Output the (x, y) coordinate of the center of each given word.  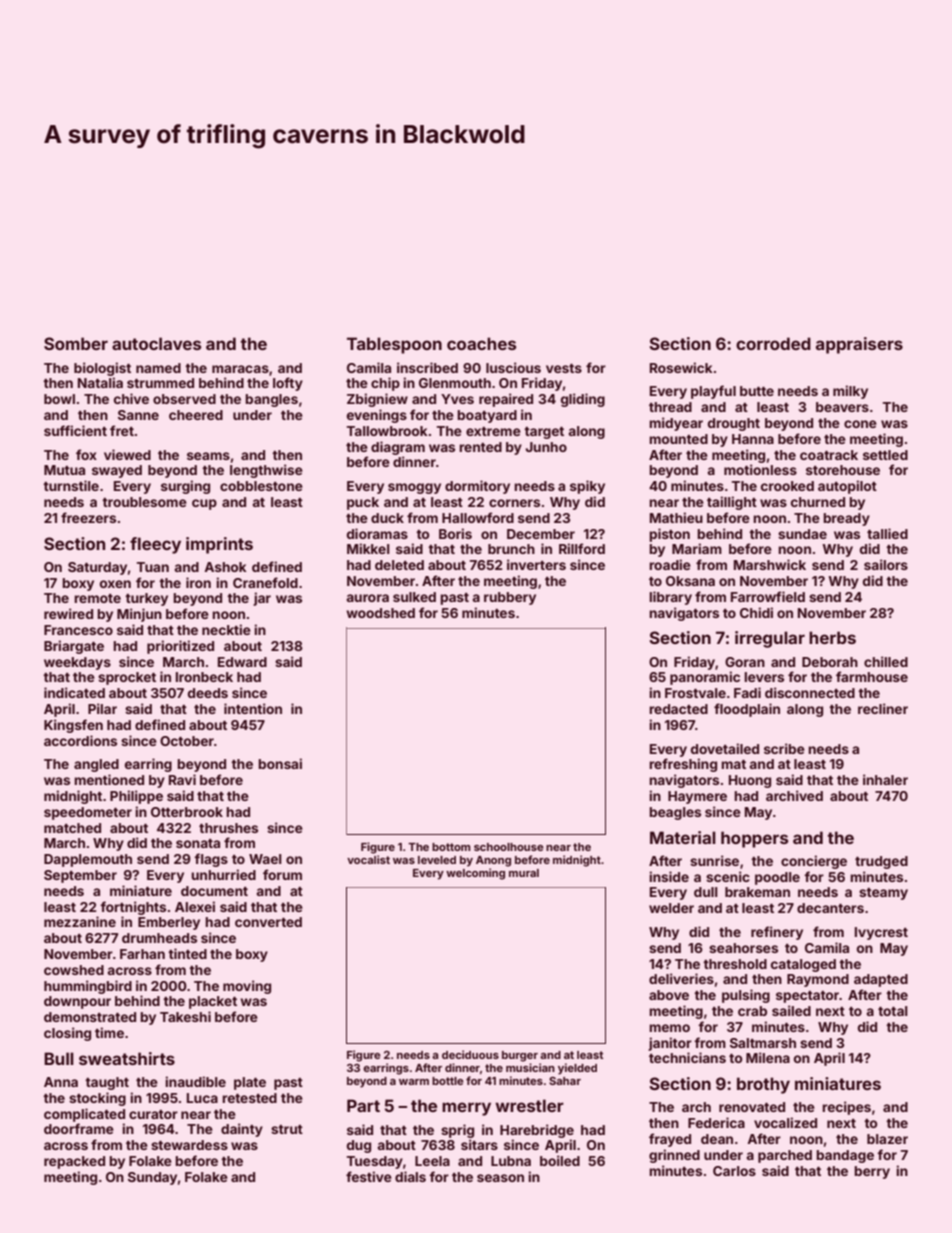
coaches (481, 343)
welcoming (475, 874)
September (80, 876)
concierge (814, 862)
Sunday (152, 1178)
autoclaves (156, 343)
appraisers (859, 345)
